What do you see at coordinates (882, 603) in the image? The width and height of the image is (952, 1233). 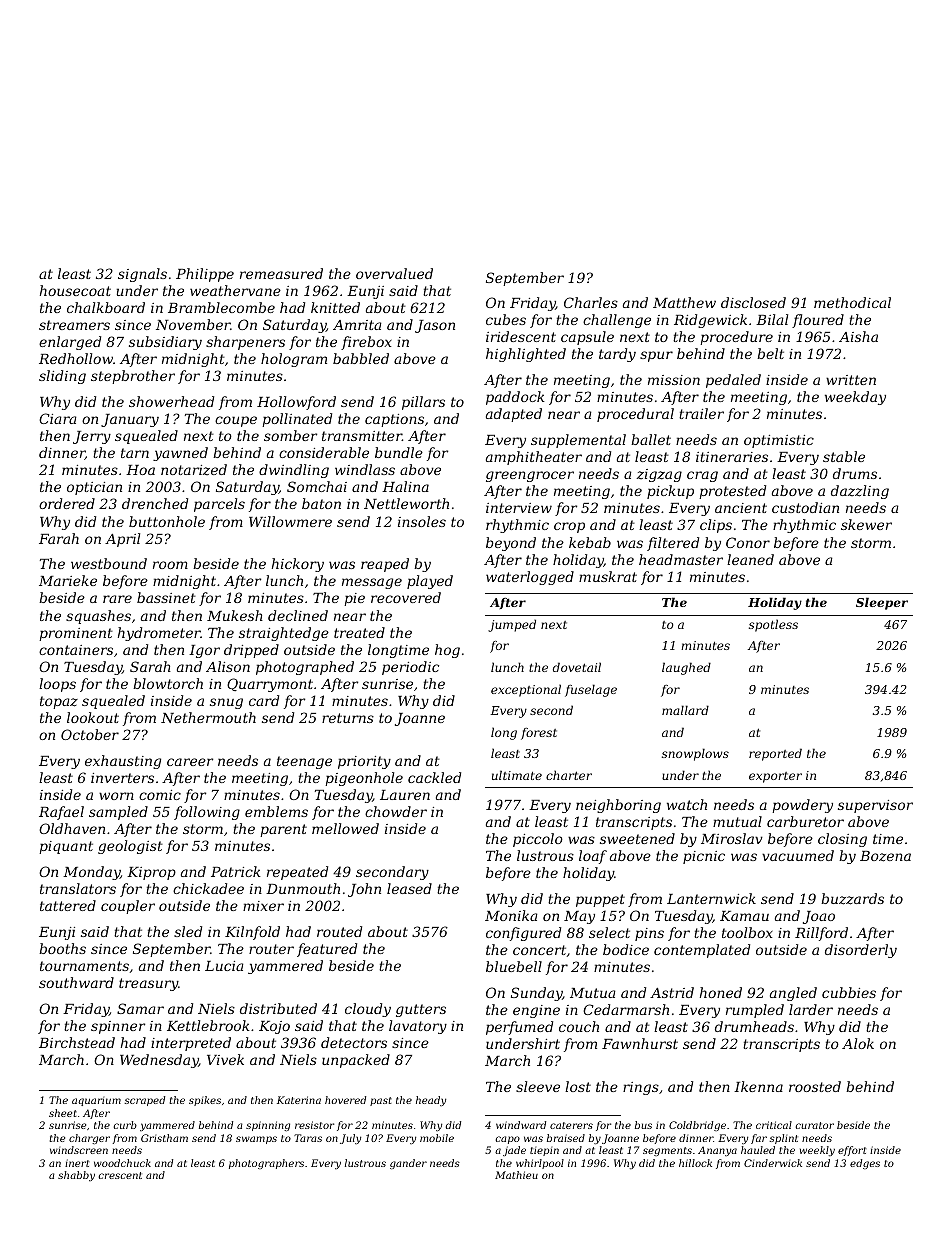 I see `Sleeper` at bounding box center [882, 603].
